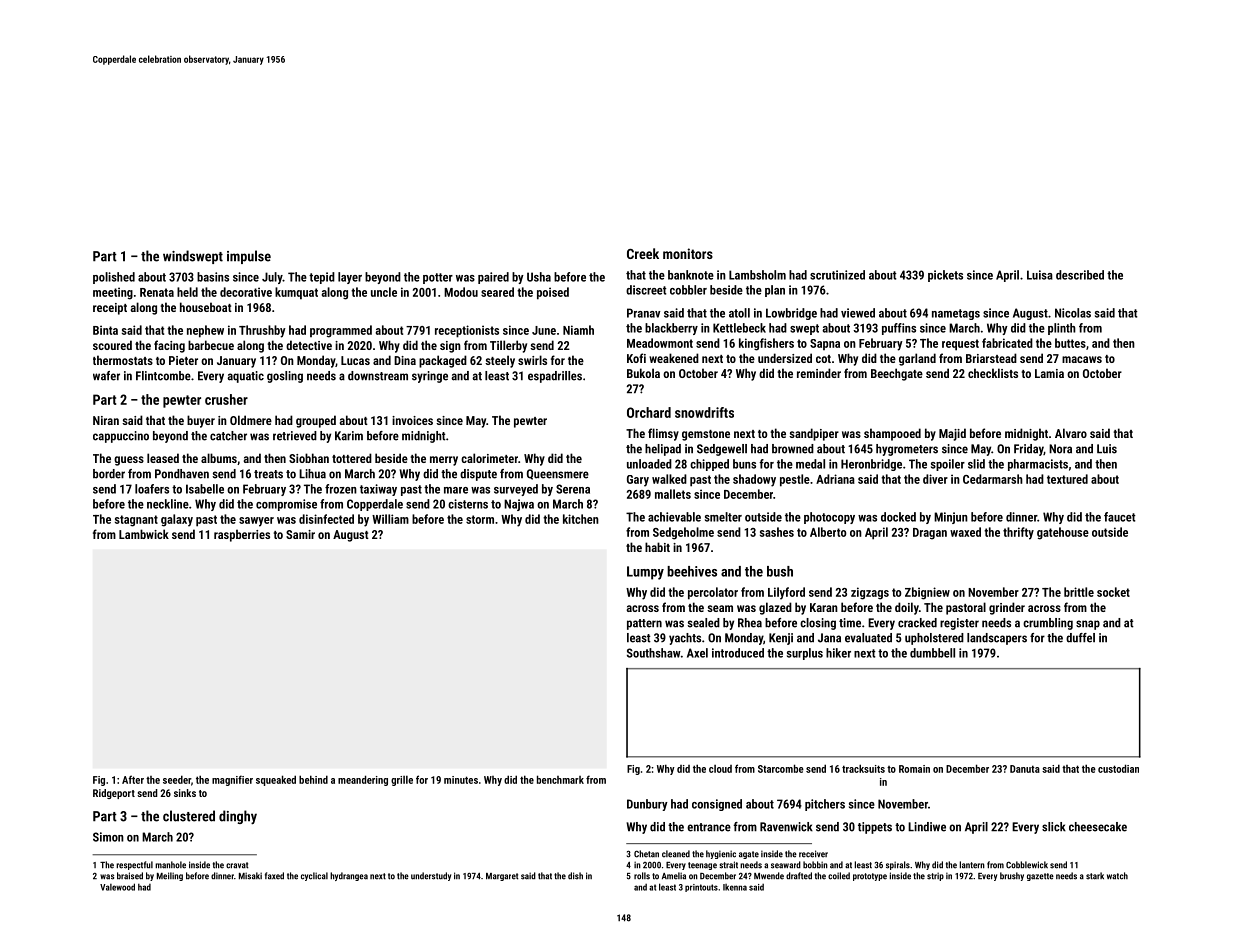 Image resolution: width=1233 pixels, height=952 pixels. Describe the element at coordinates (991, 358) in the image. I see `Briarstead` at that location.
